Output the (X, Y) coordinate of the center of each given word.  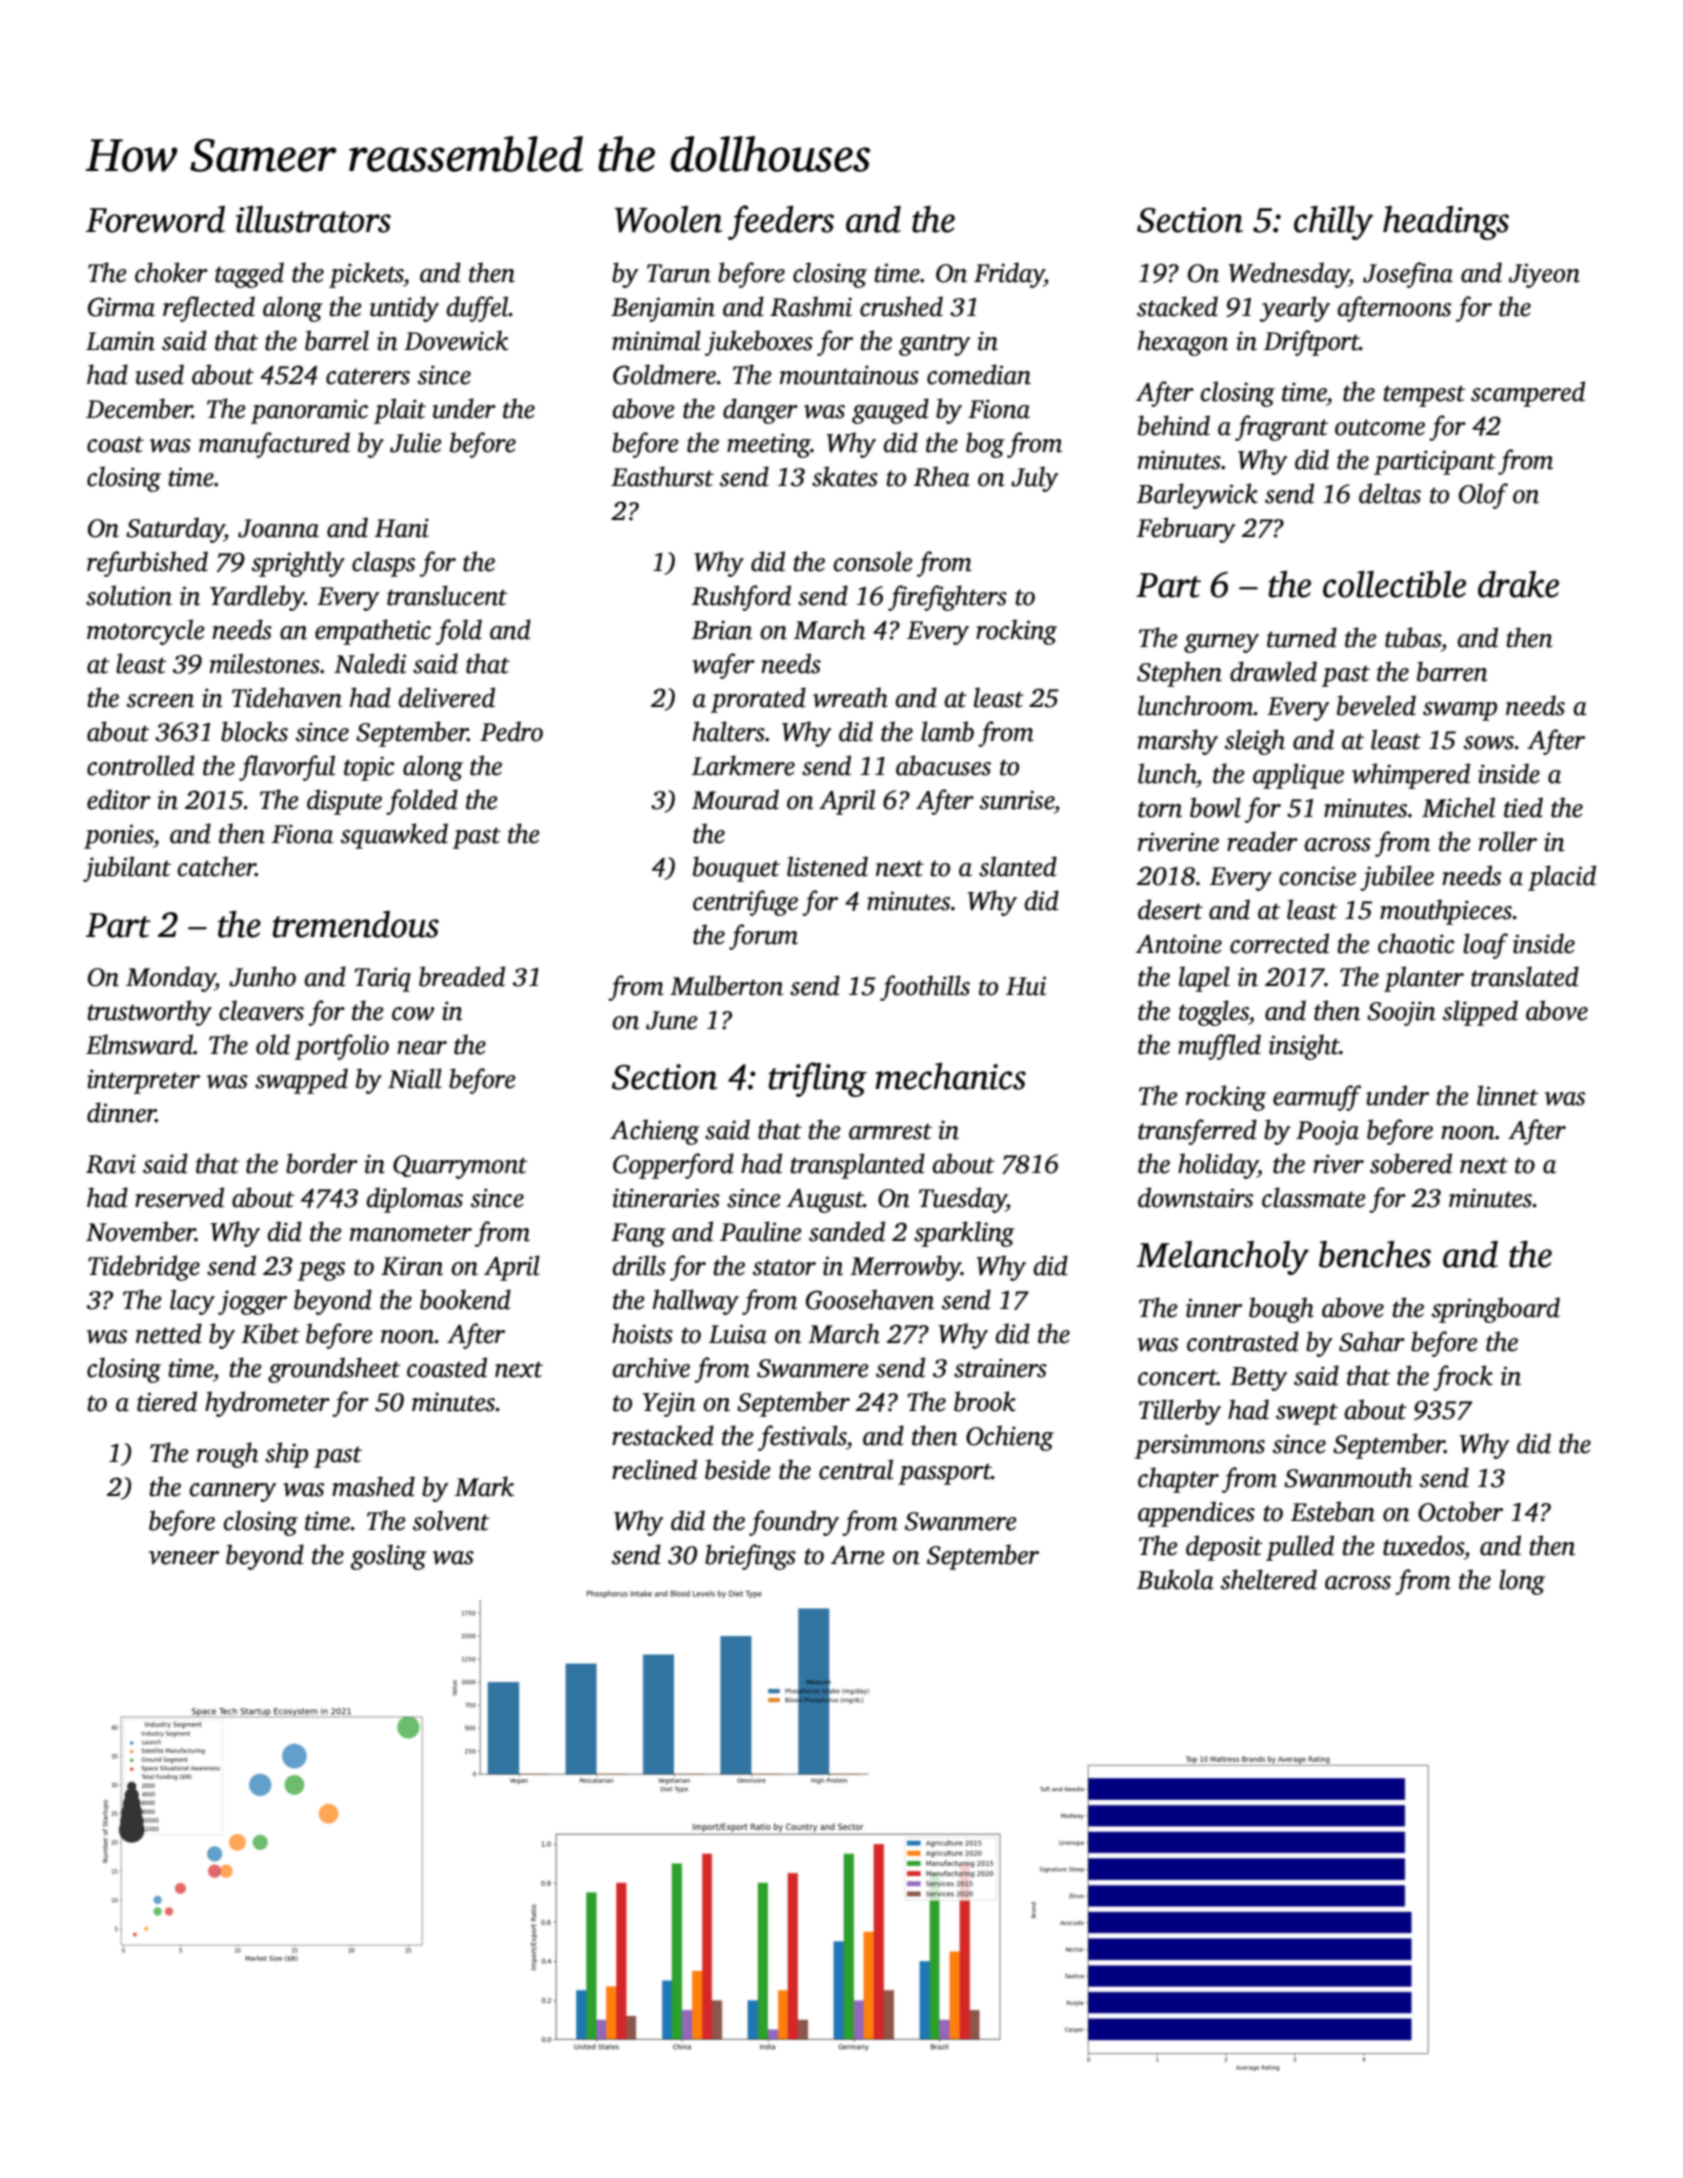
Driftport (1311, 343)
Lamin (120, 341)
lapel (1204, 979)
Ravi (111, 1164)
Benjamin (663, 309)
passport (944, 1474)
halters (729, 731)
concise (1317, 876)
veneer (184, 1558)
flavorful (287, 768)
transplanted (857, 1166)
